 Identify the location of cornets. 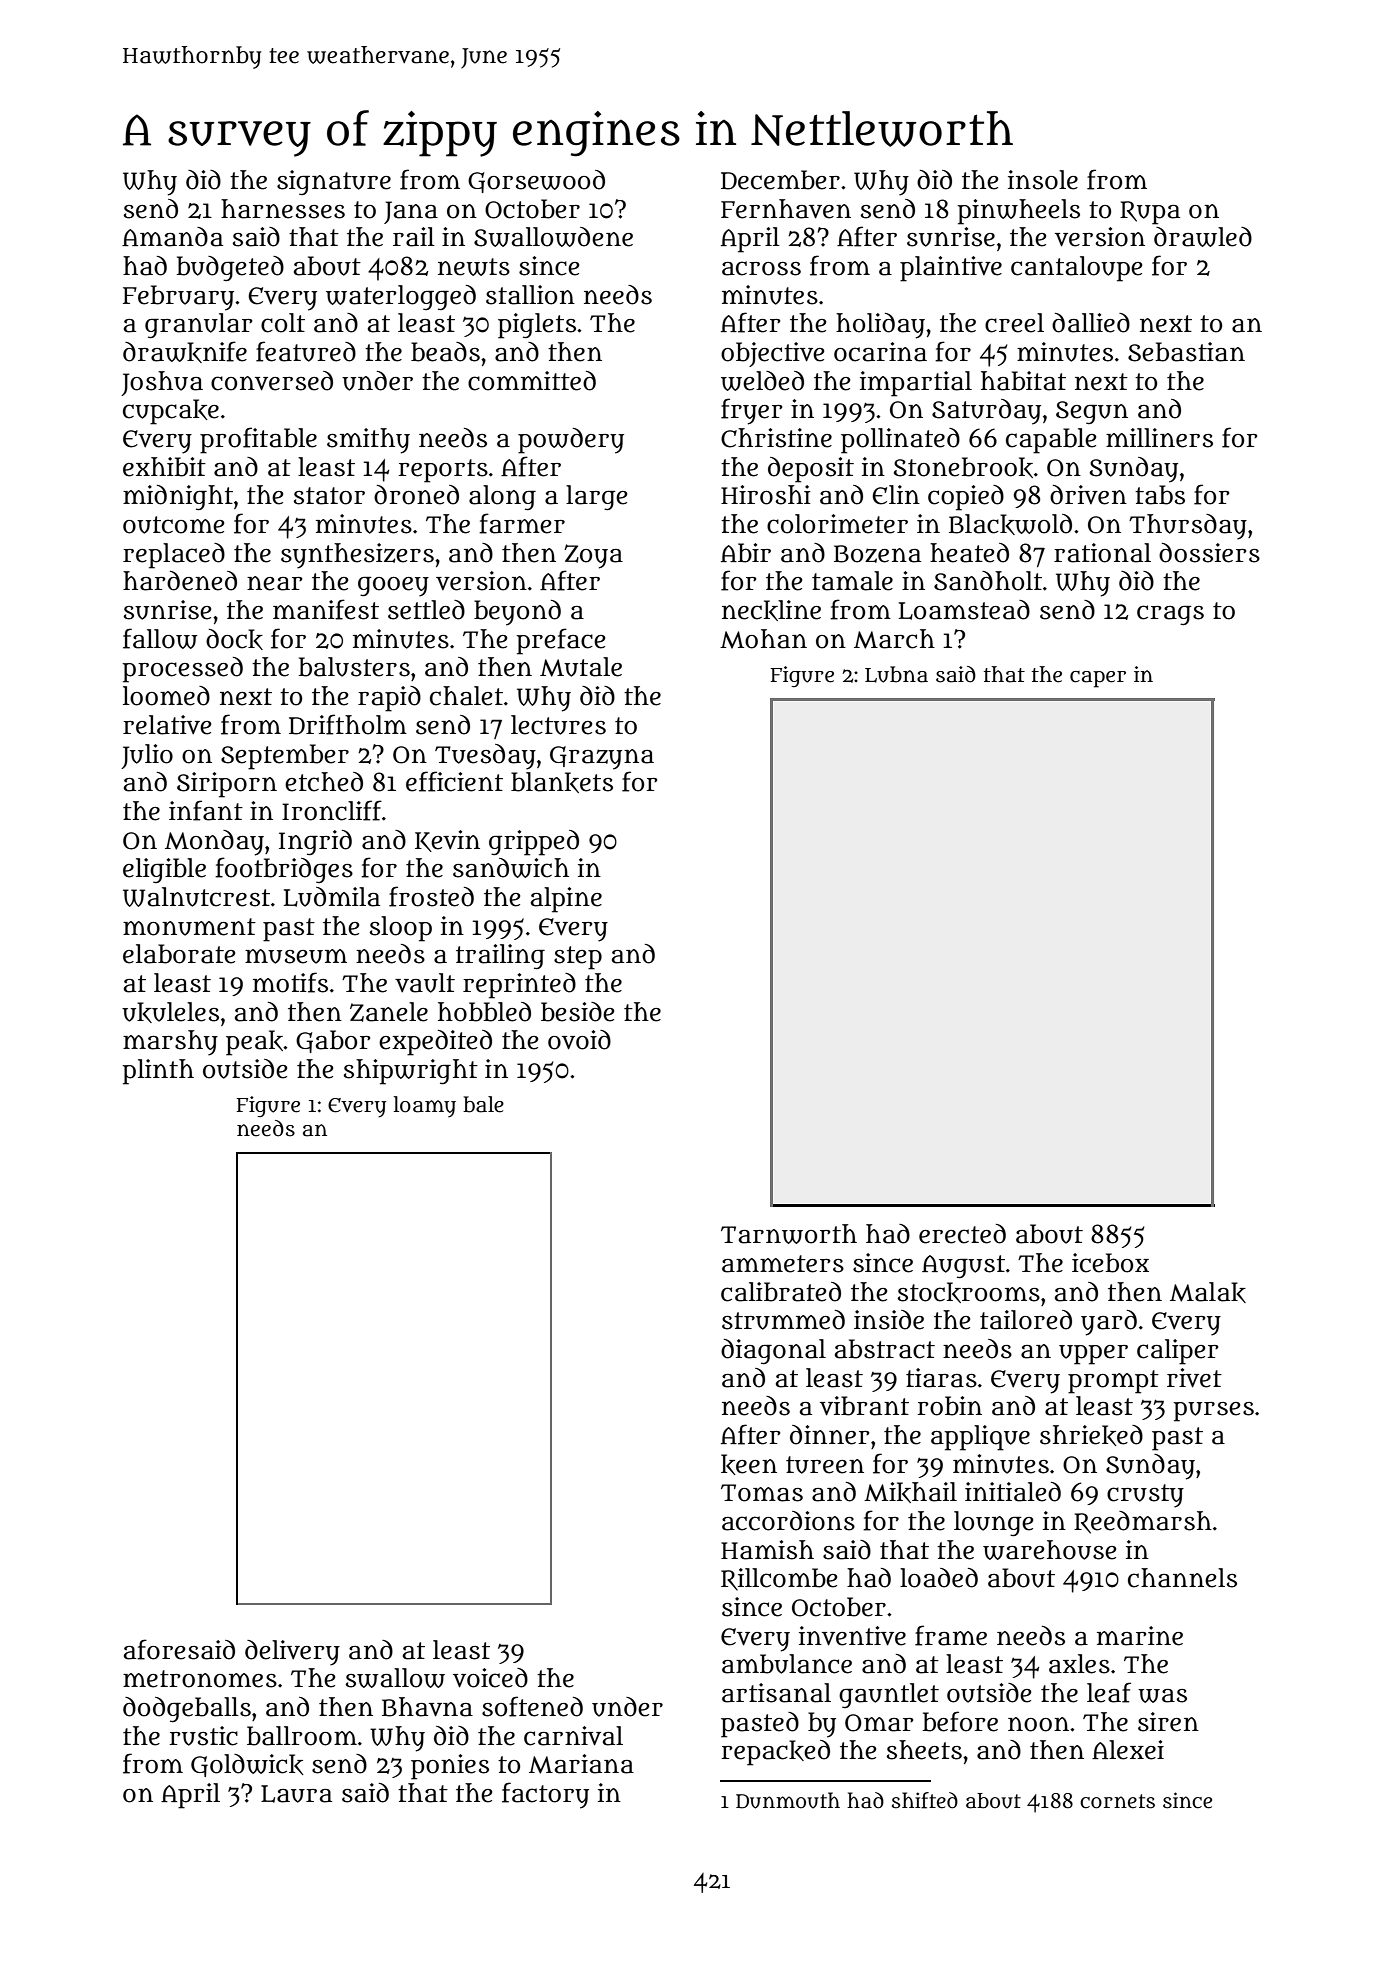
(1117, 1801).
